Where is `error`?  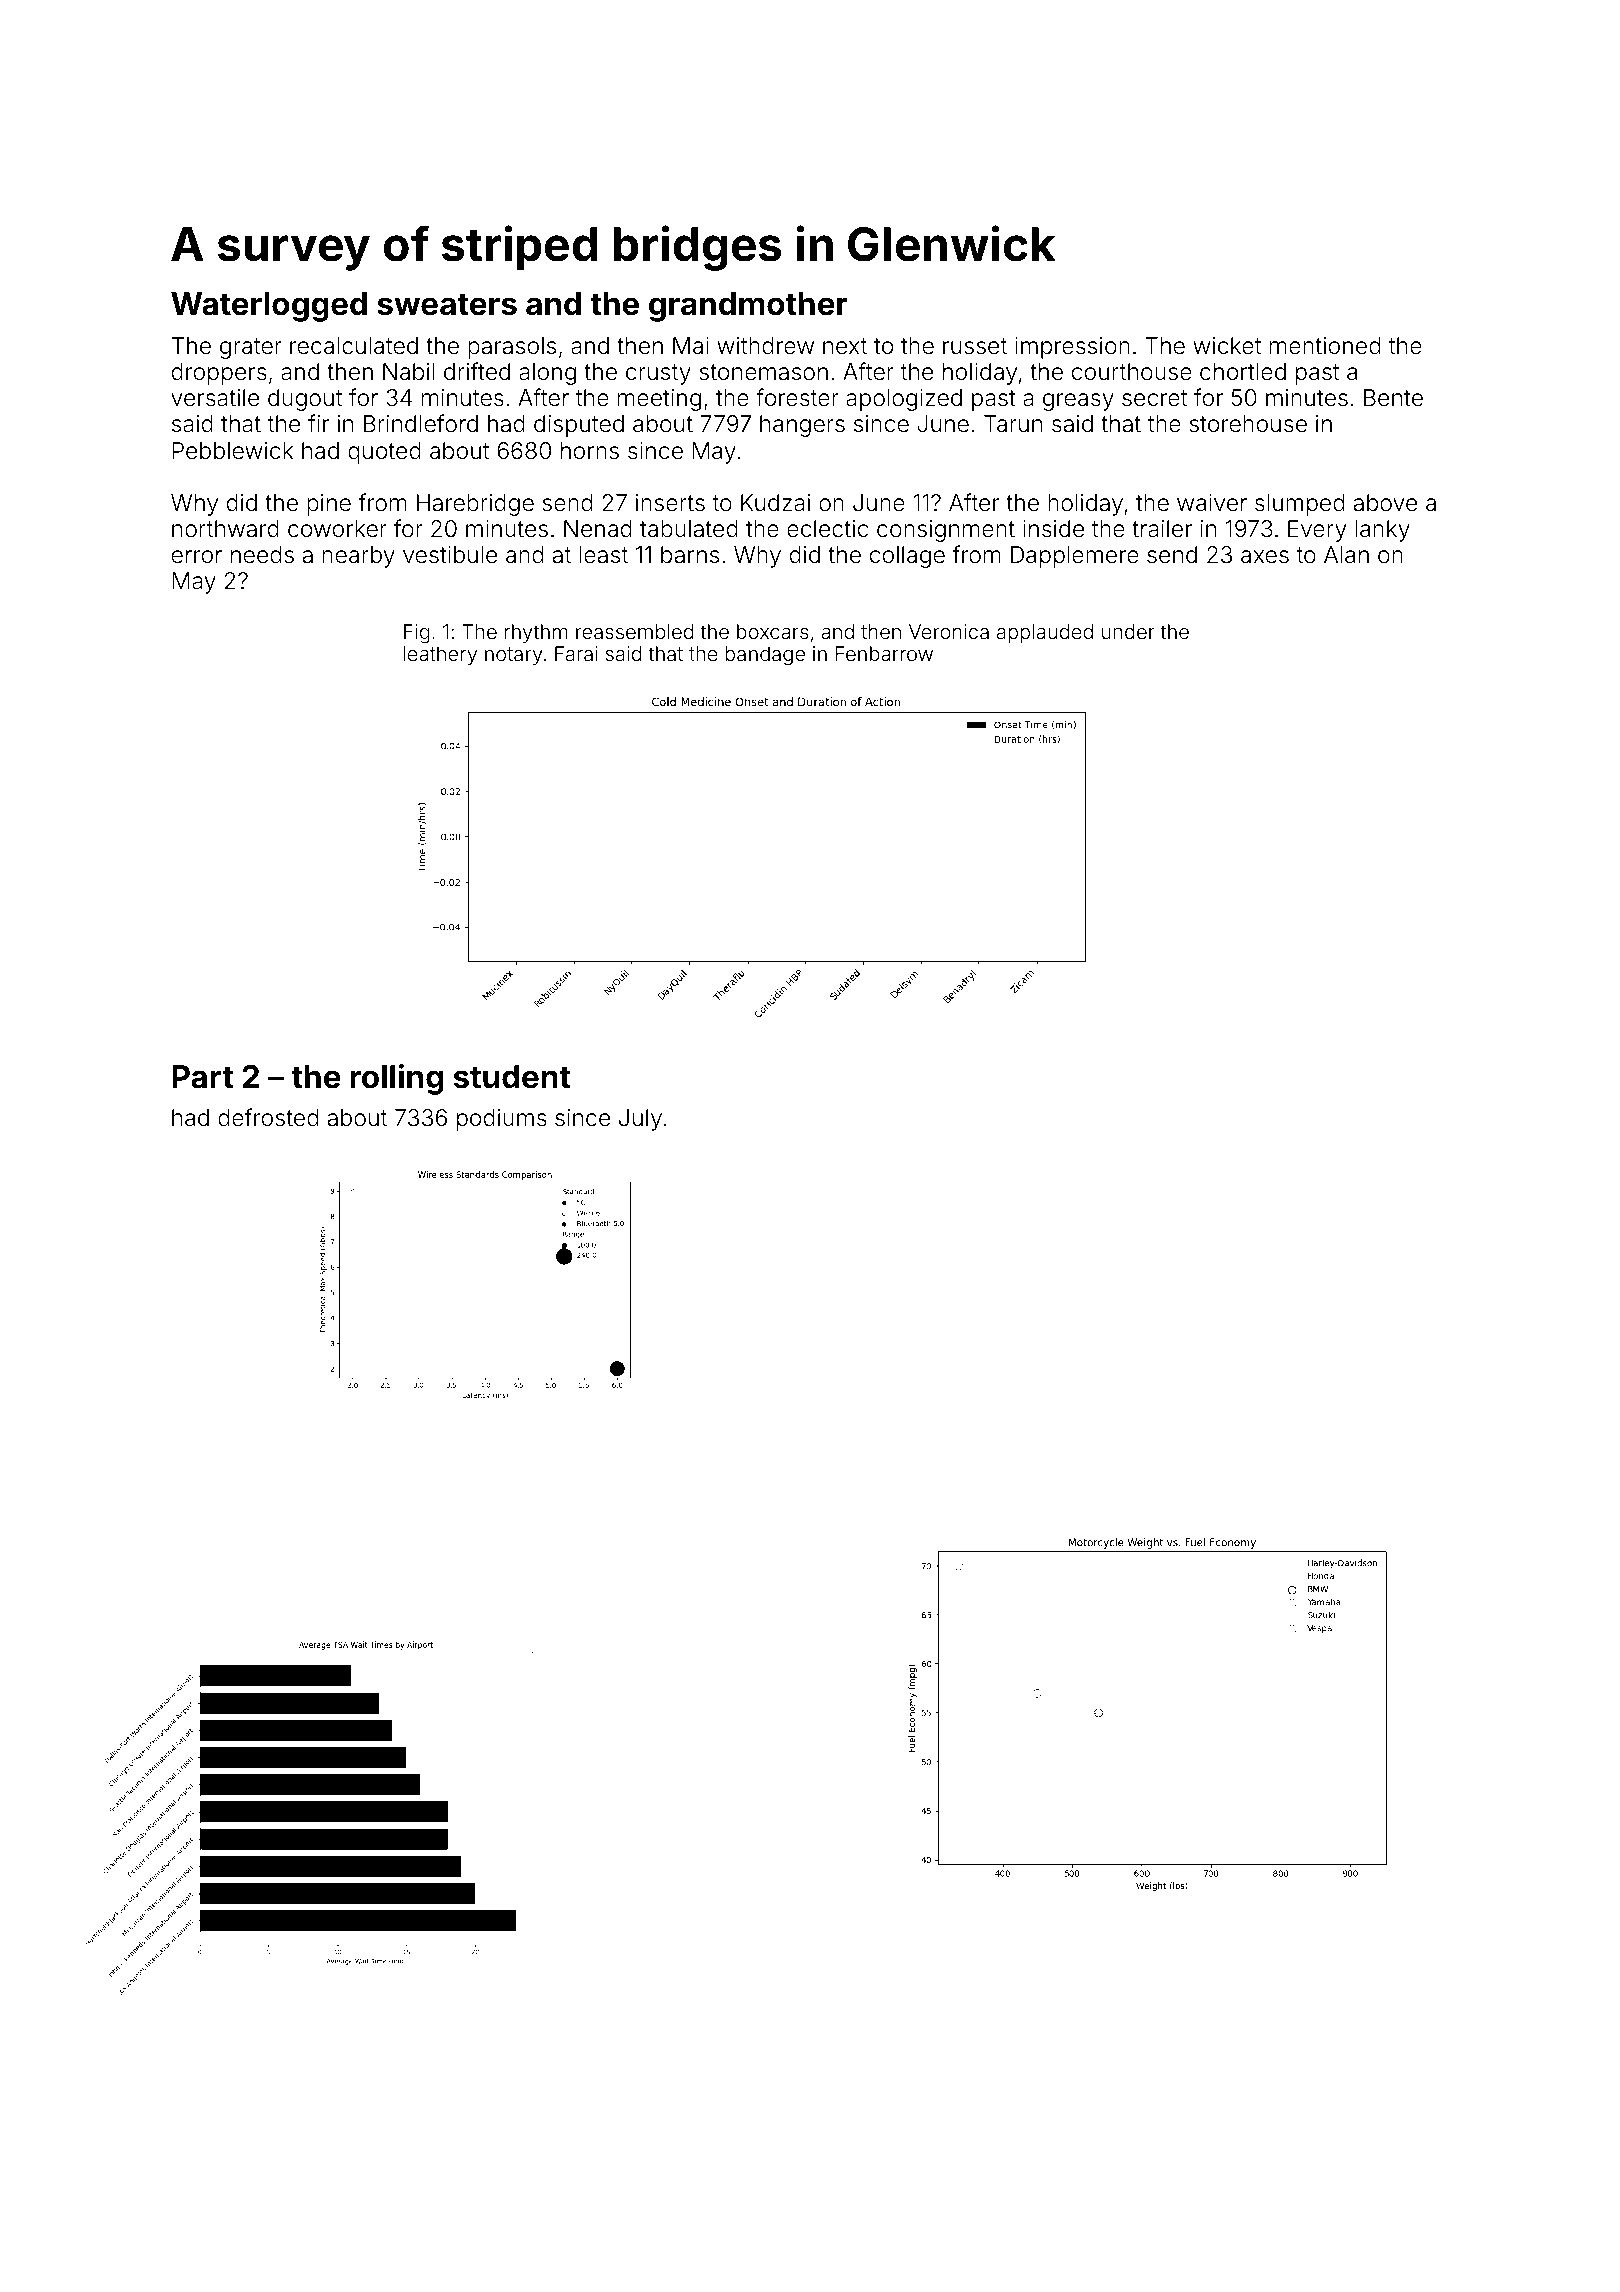 error is located at coordinates (197, 557).
